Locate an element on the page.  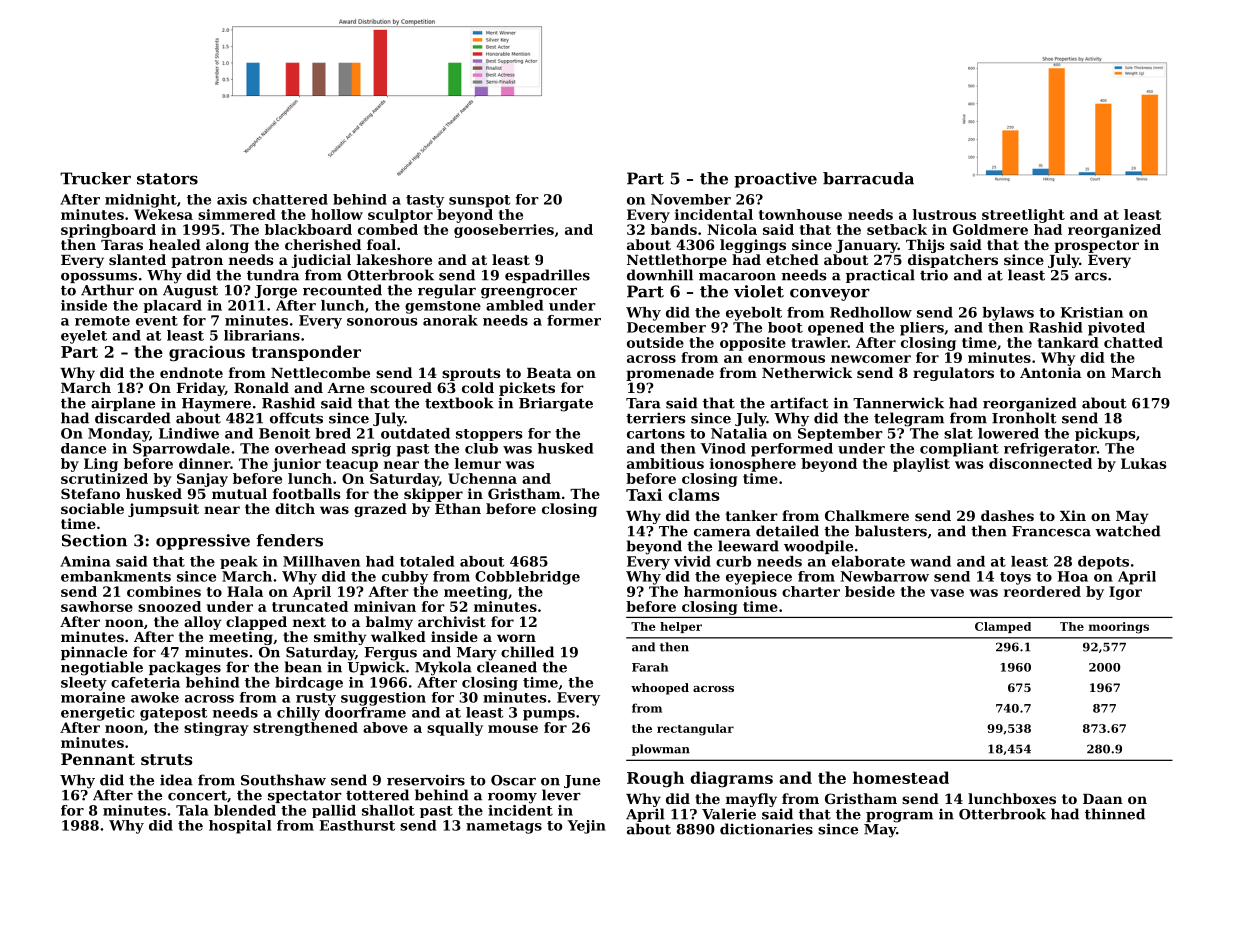
eyebolt is located at coordinates (754, 314).
